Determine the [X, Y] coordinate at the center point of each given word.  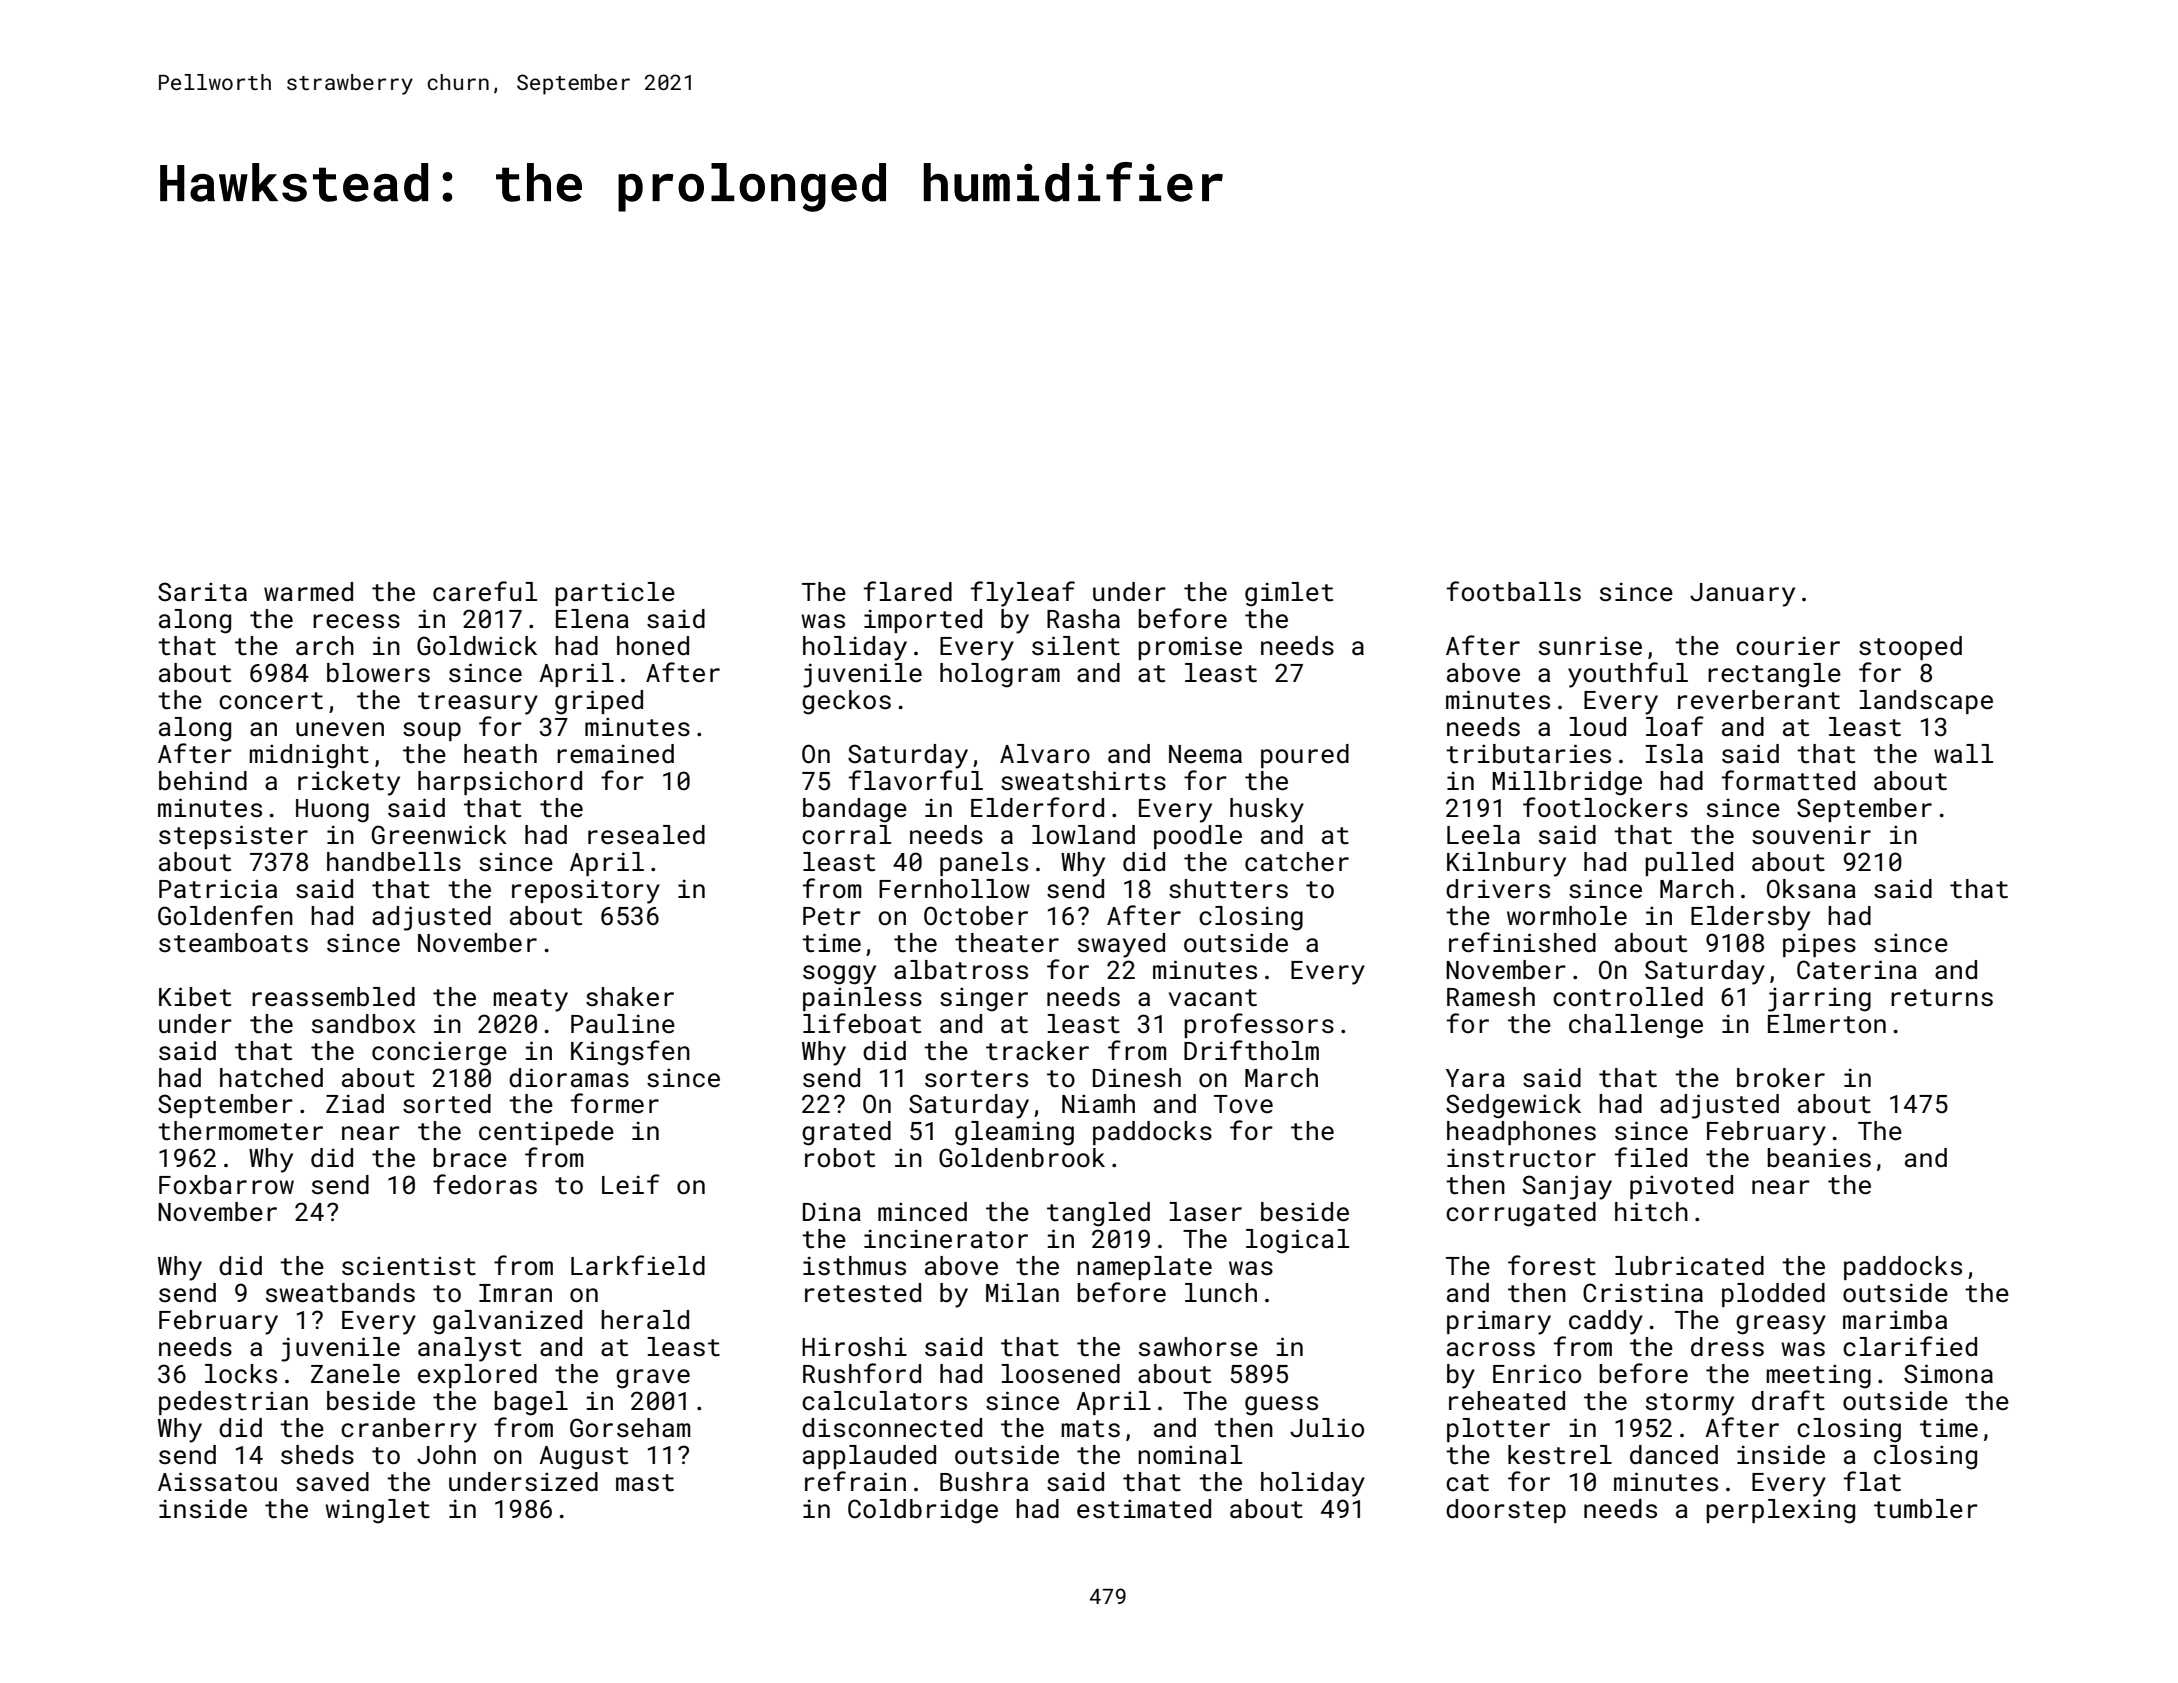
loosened [1060, 1374]
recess [356, 621]
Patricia [218, 889]
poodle [1198, 837]
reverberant [1759, 700]
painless [862, 999]
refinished [1522, 942]
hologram [1000, 675]
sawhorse [1198, 1347]
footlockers [1605, 807]
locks [241, 1374]
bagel [531, 1403]
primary [1499, 1322]
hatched [271, 1078]
